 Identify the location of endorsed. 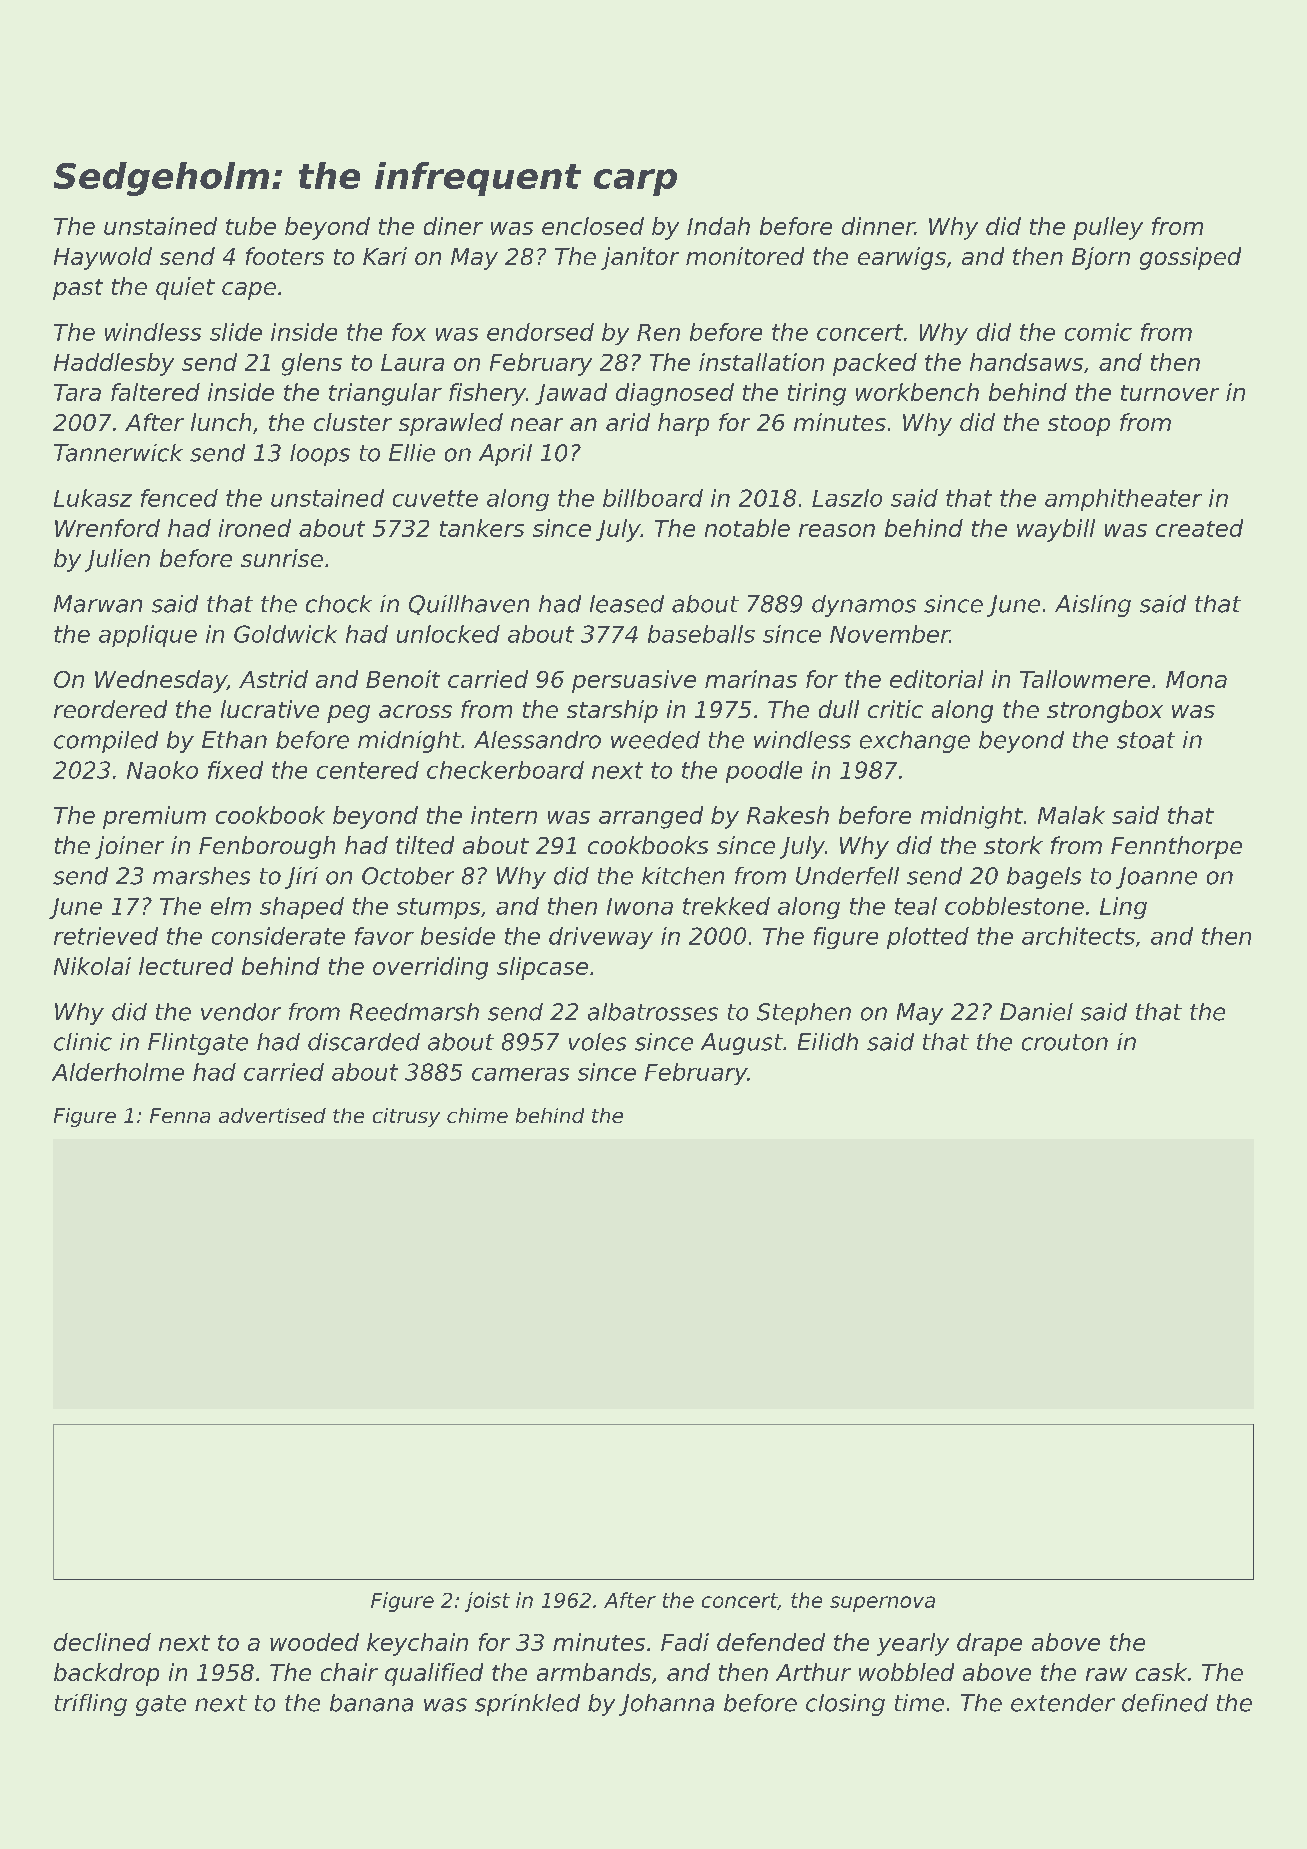
(540, 332).
